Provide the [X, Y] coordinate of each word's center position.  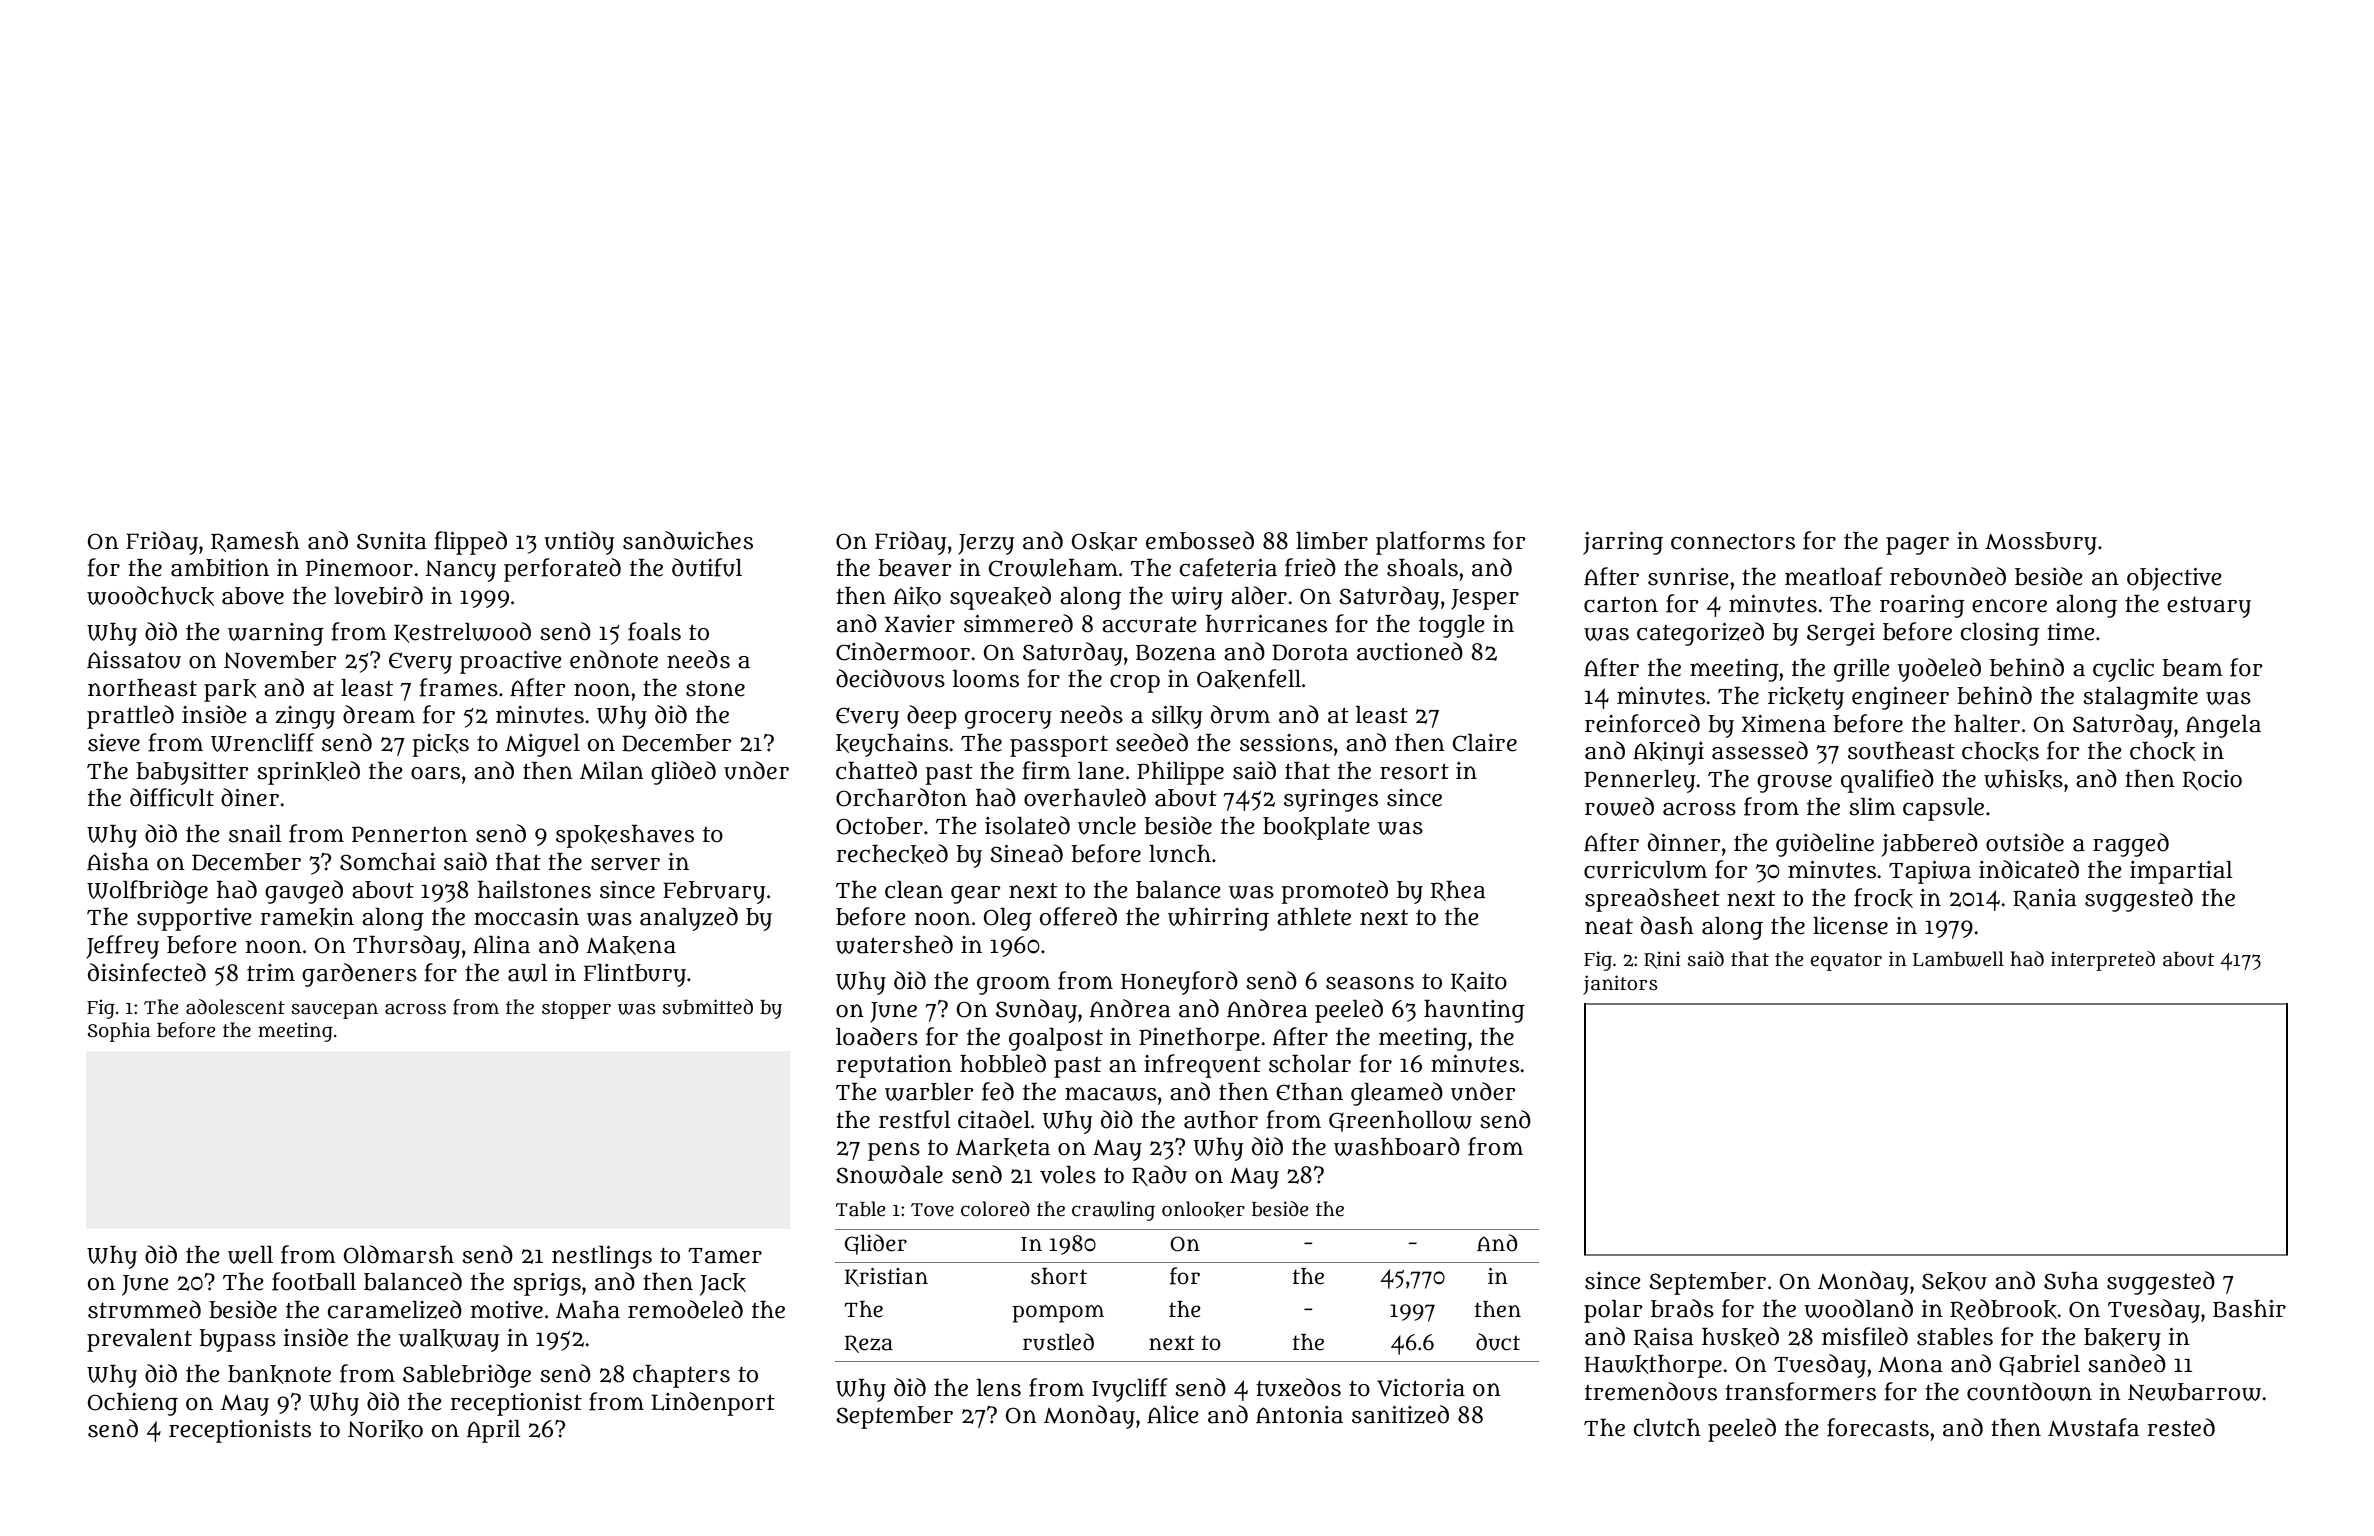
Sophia [118, 1032]
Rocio [2212, 780]
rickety [1806, 698]
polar [1613, 1311]
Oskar [1105, 541]
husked [1740, 1337]
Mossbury [2041, 543]
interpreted [2103, 961]
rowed [1619, 806]
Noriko [385, 1429]
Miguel [542, 745]
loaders [877, 1036]
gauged [304, 892]
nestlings [602, 1257]
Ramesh [255, 542]
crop [1135, 684]
